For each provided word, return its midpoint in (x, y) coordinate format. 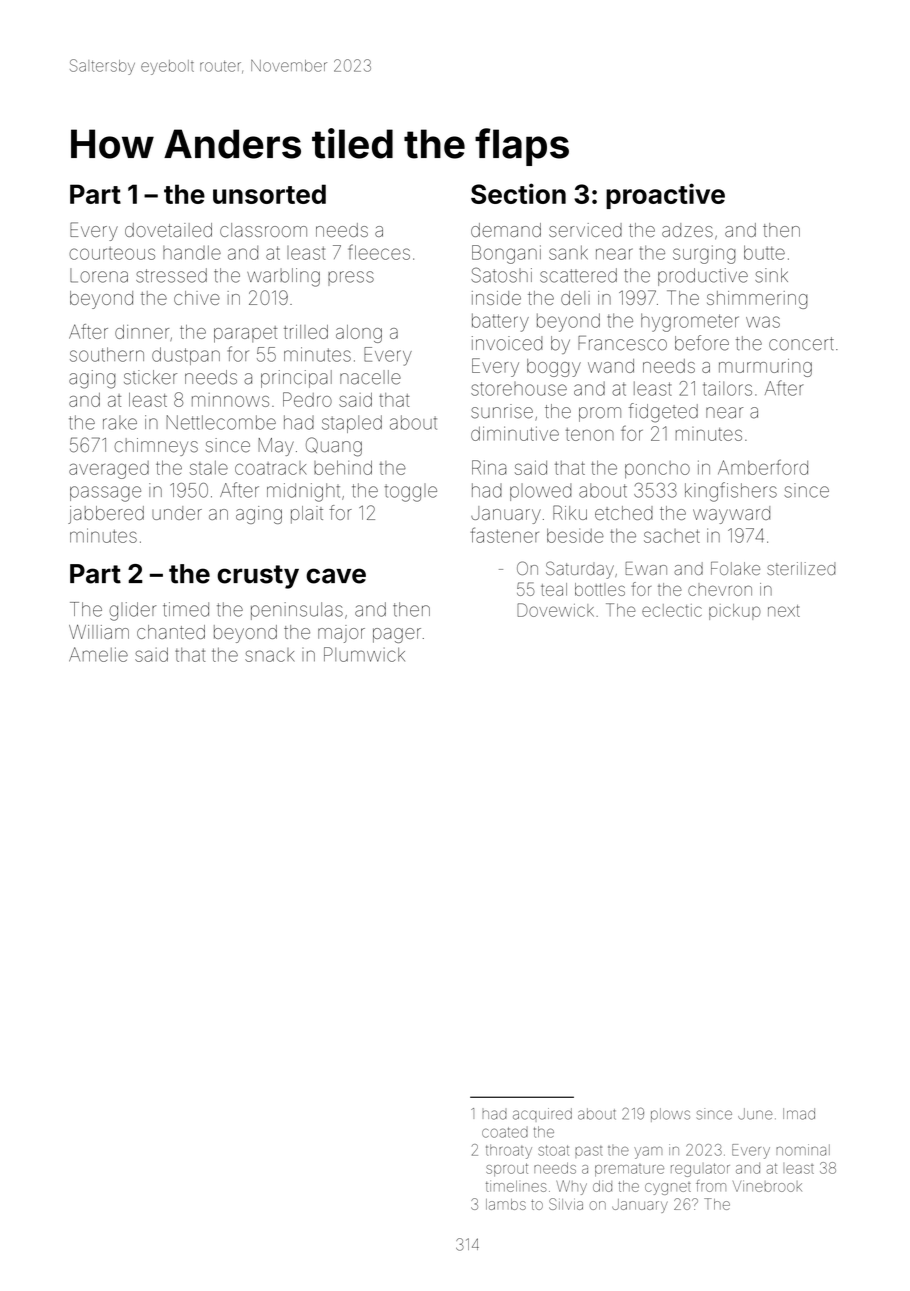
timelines (516, 1186)
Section (518, 193)
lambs (506, 1204)
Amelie (98, 654)
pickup (735, 612)
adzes (687, 230)
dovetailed (168, 230)
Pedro (307, 399)
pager (397, 635)
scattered (578, 275)
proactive (665, 196)
